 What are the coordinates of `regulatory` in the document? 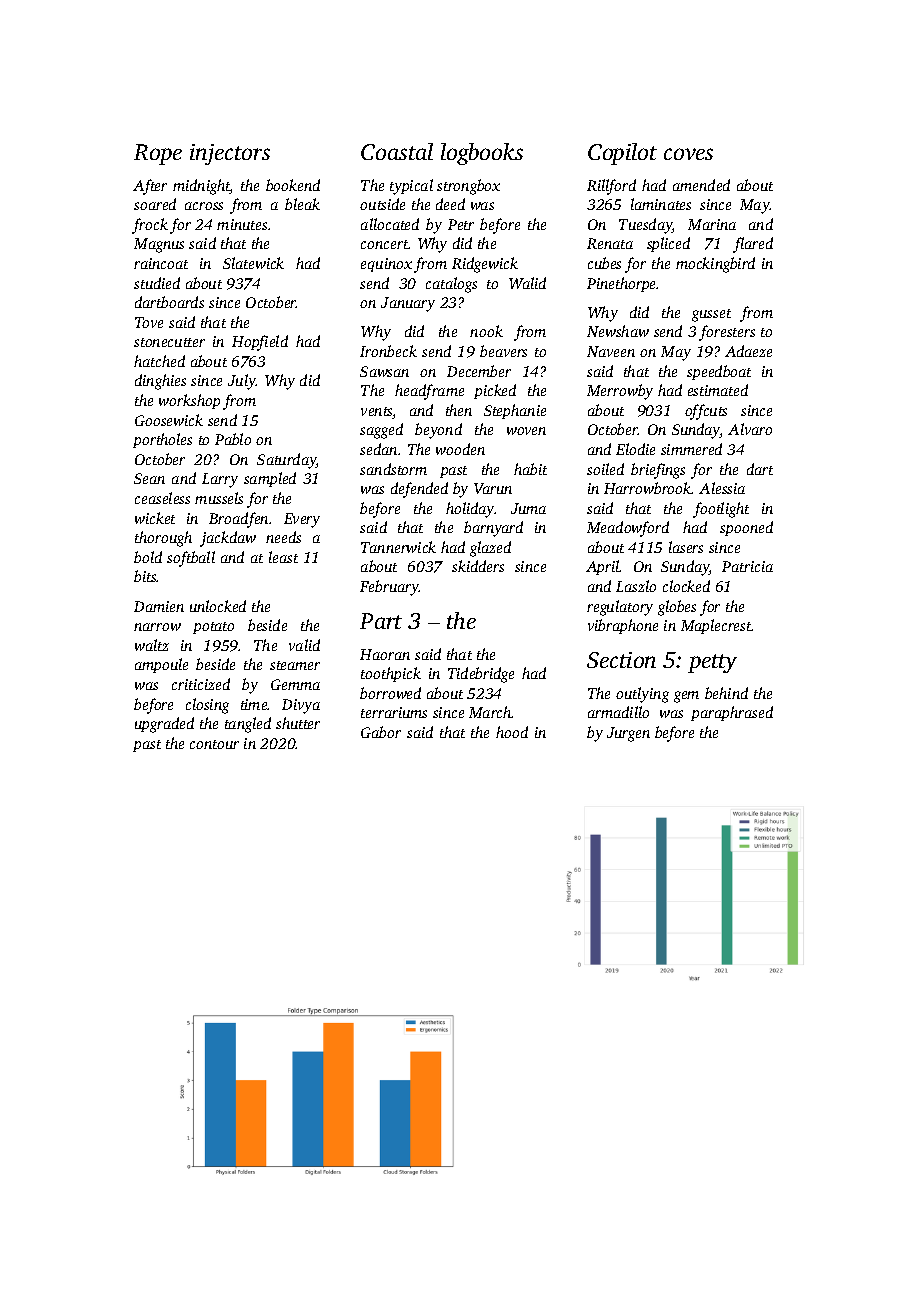 It's located at (620, 608).
